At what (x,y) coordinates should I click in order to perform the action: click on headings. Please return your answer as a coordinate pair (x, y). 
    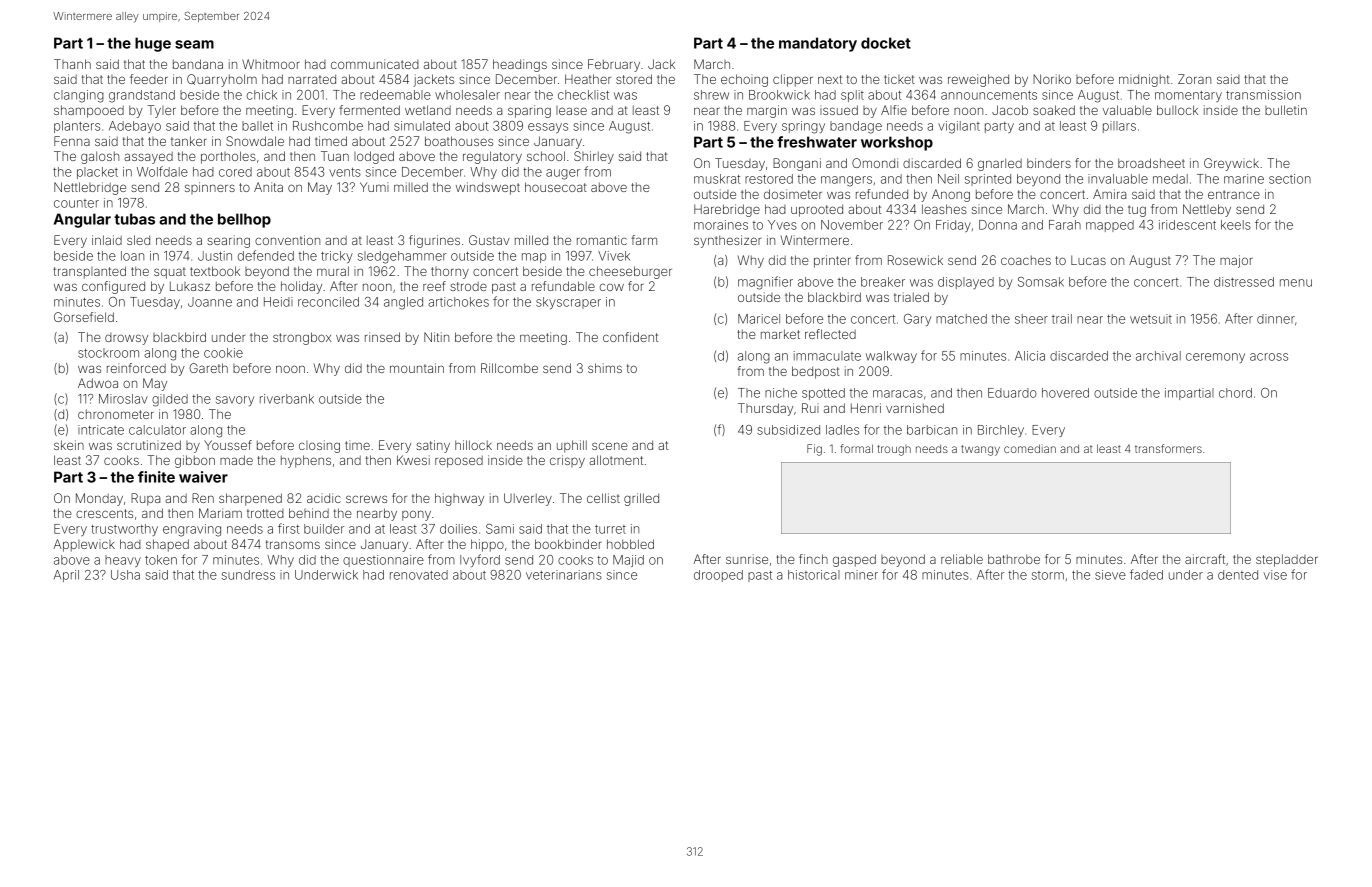
    Looking at the image, I should click on (520, 65).
